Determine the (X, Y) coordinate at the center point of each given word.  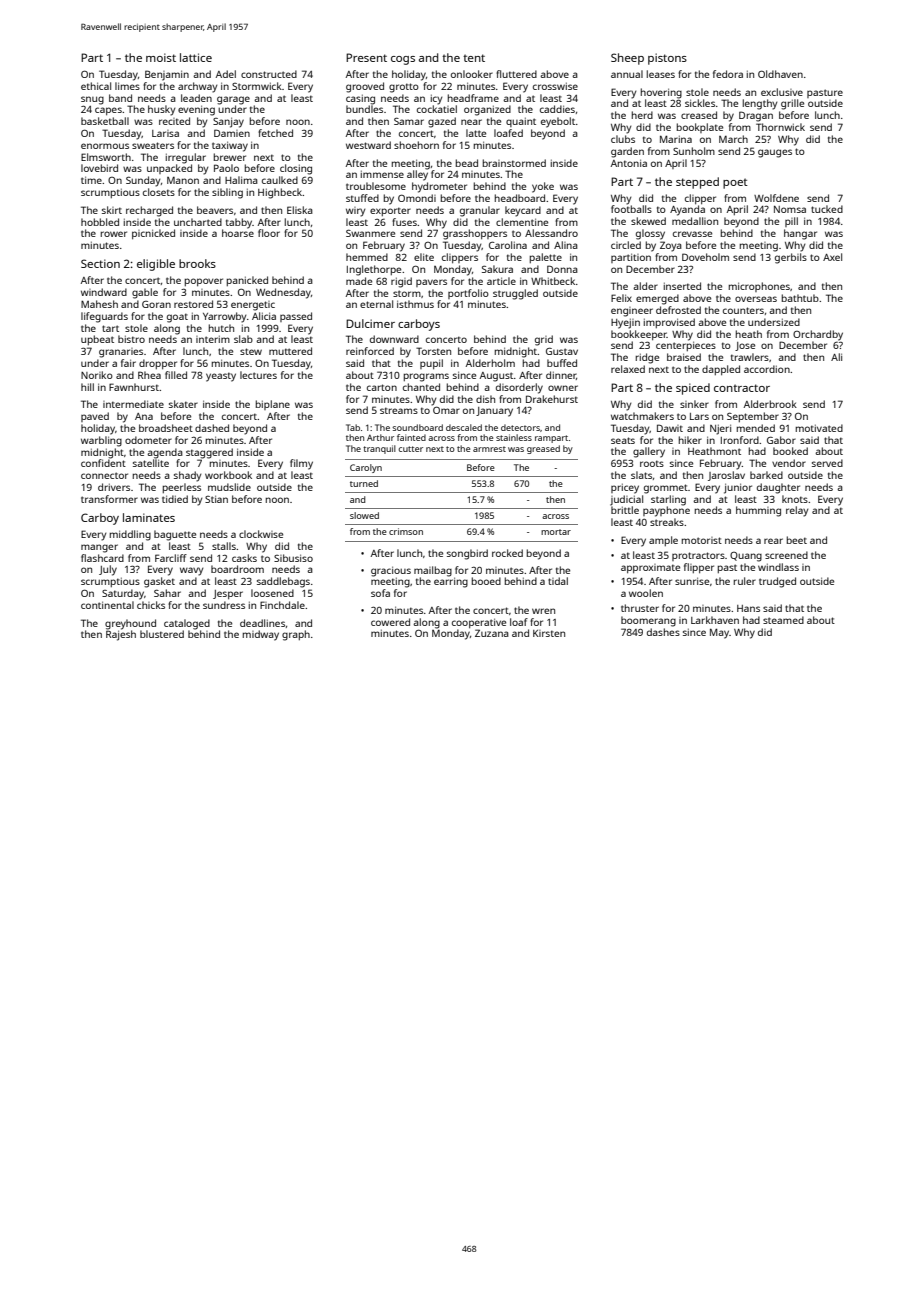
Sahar (167, 593)
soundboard (417, 427)
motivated (819, 428)
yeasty (221, 377)
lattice (196, 57)
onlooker (472, 74)
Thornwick (780, 127)
